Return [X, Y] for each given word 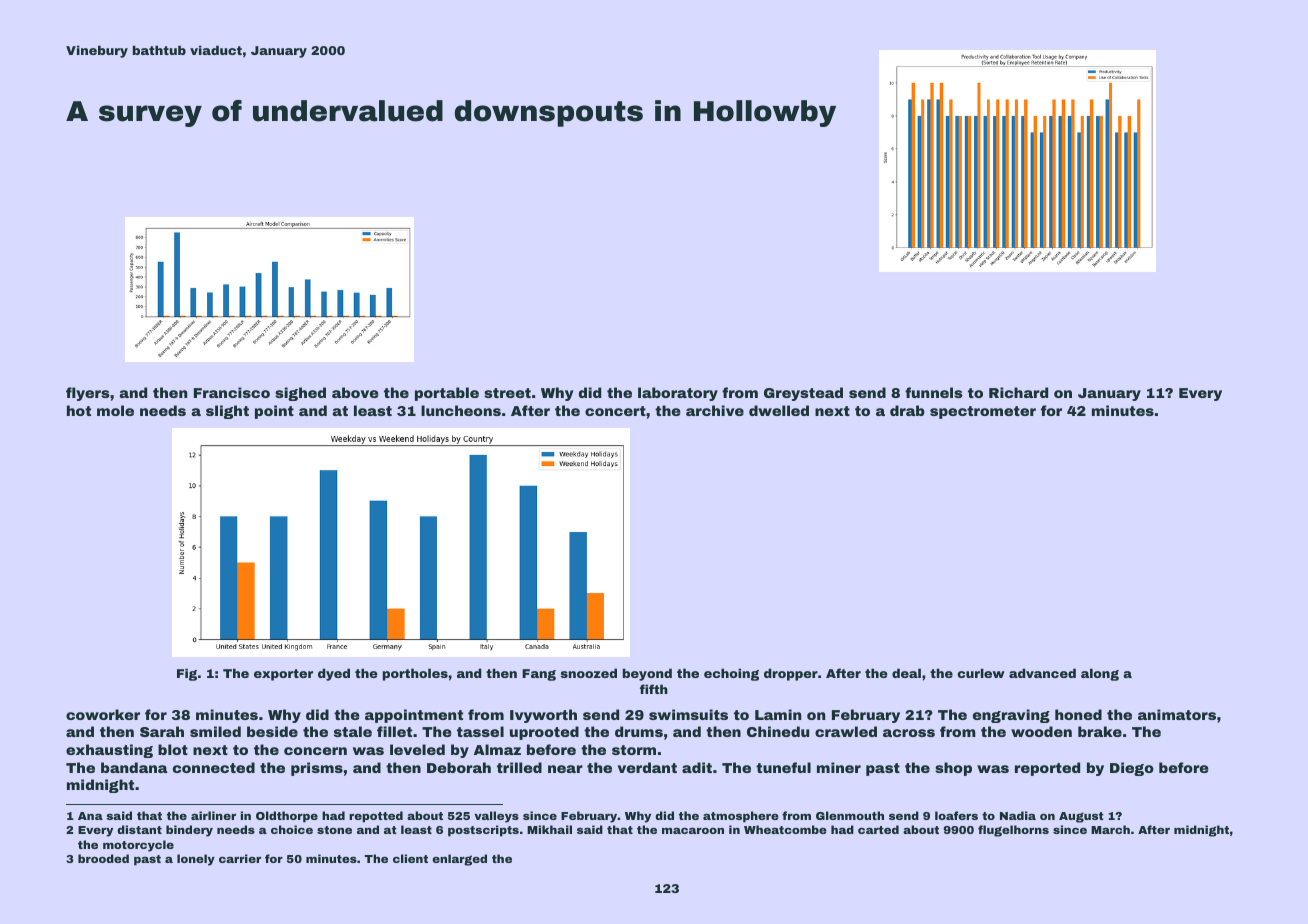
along [1100, 674]
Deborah [459, 767]
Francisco [232, 392]
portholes [415, 674]
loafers [956, 815]
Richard [1018, 392]
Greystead [803, 394]
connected [214, 767]
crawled [846, 731]
